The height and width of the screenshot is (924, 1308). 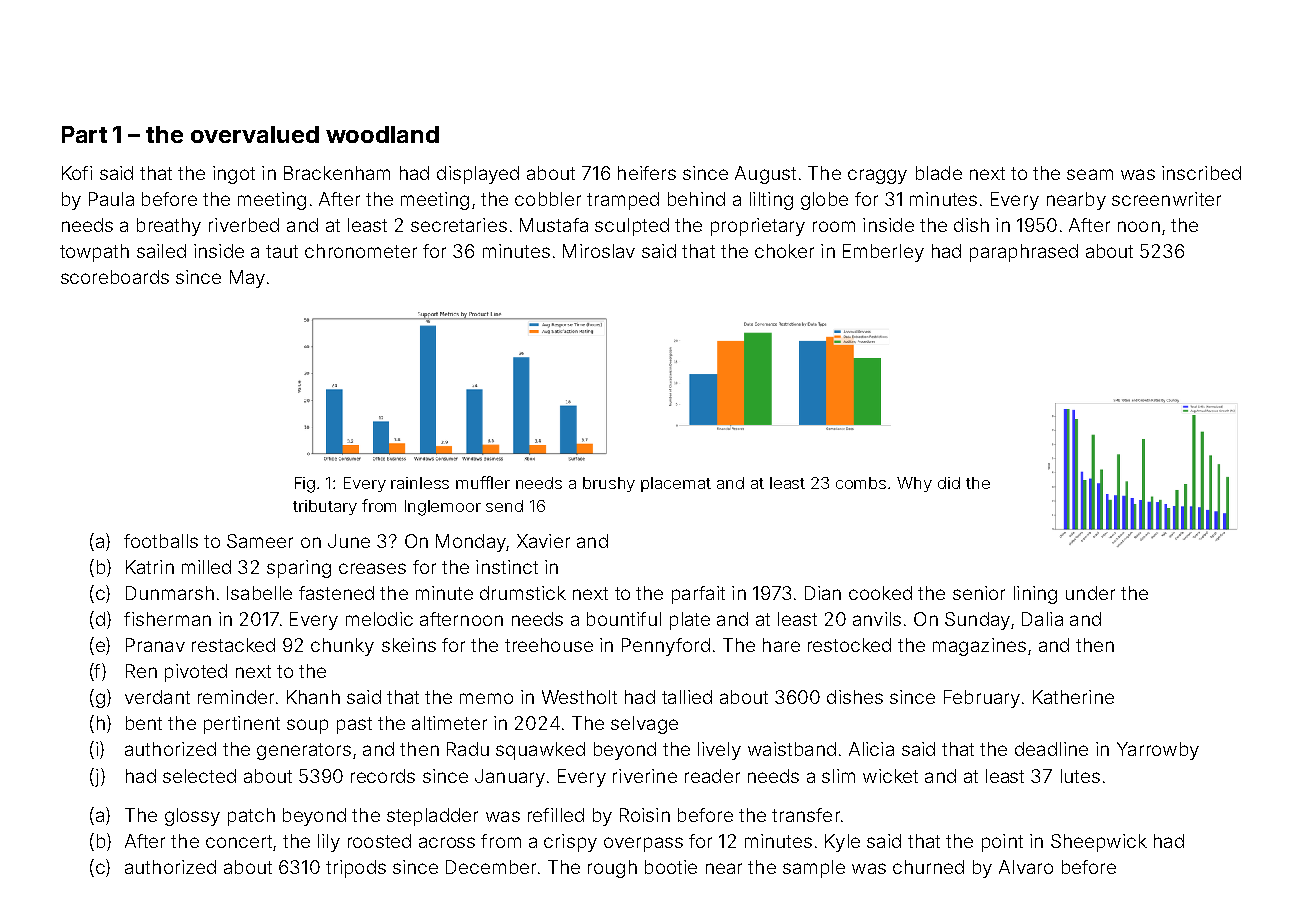 I want to click on concert, so click(x=239, y=841).
